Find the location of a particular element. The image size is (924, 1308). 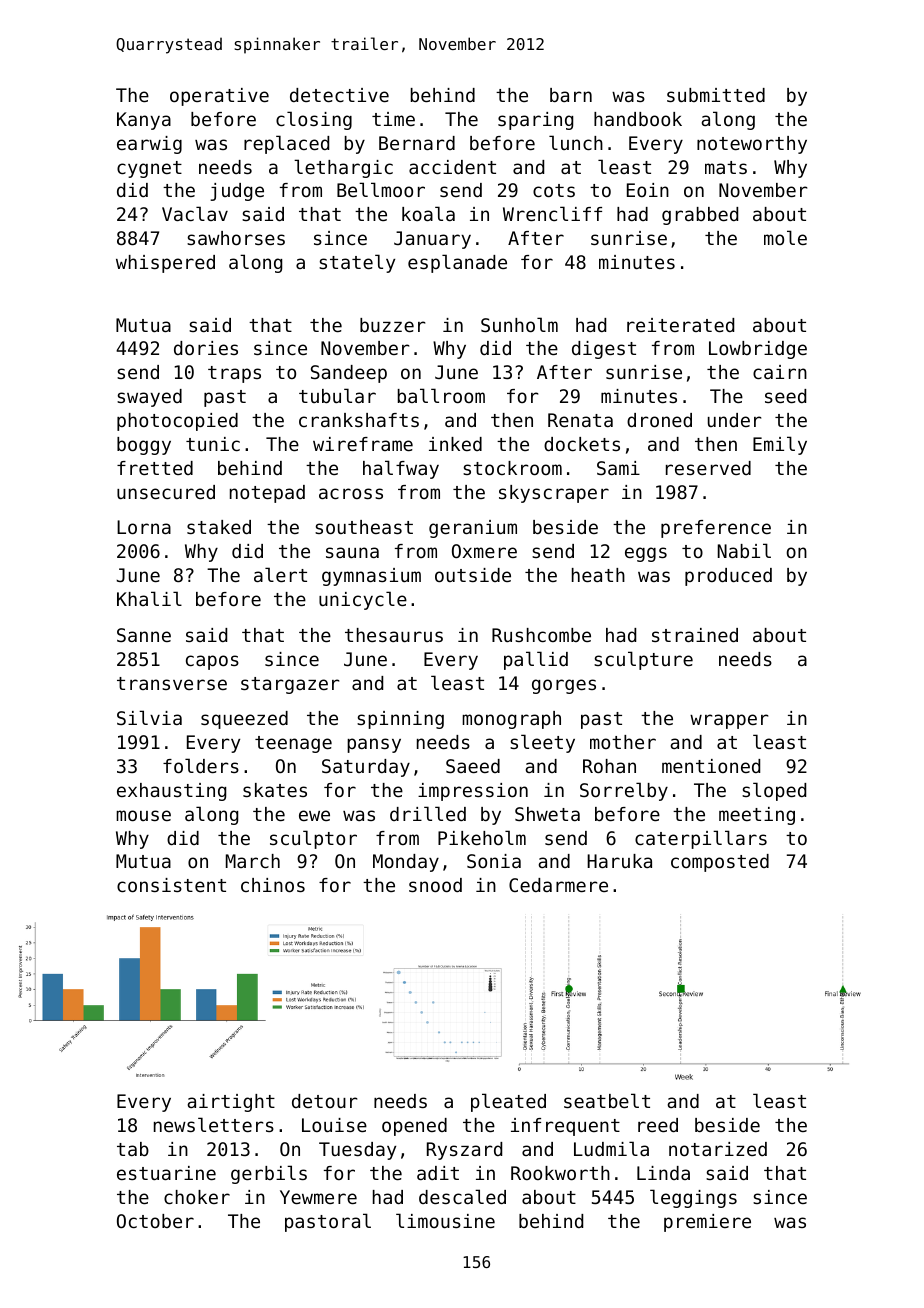

thesaurus is located at coordinates (394, 635).
